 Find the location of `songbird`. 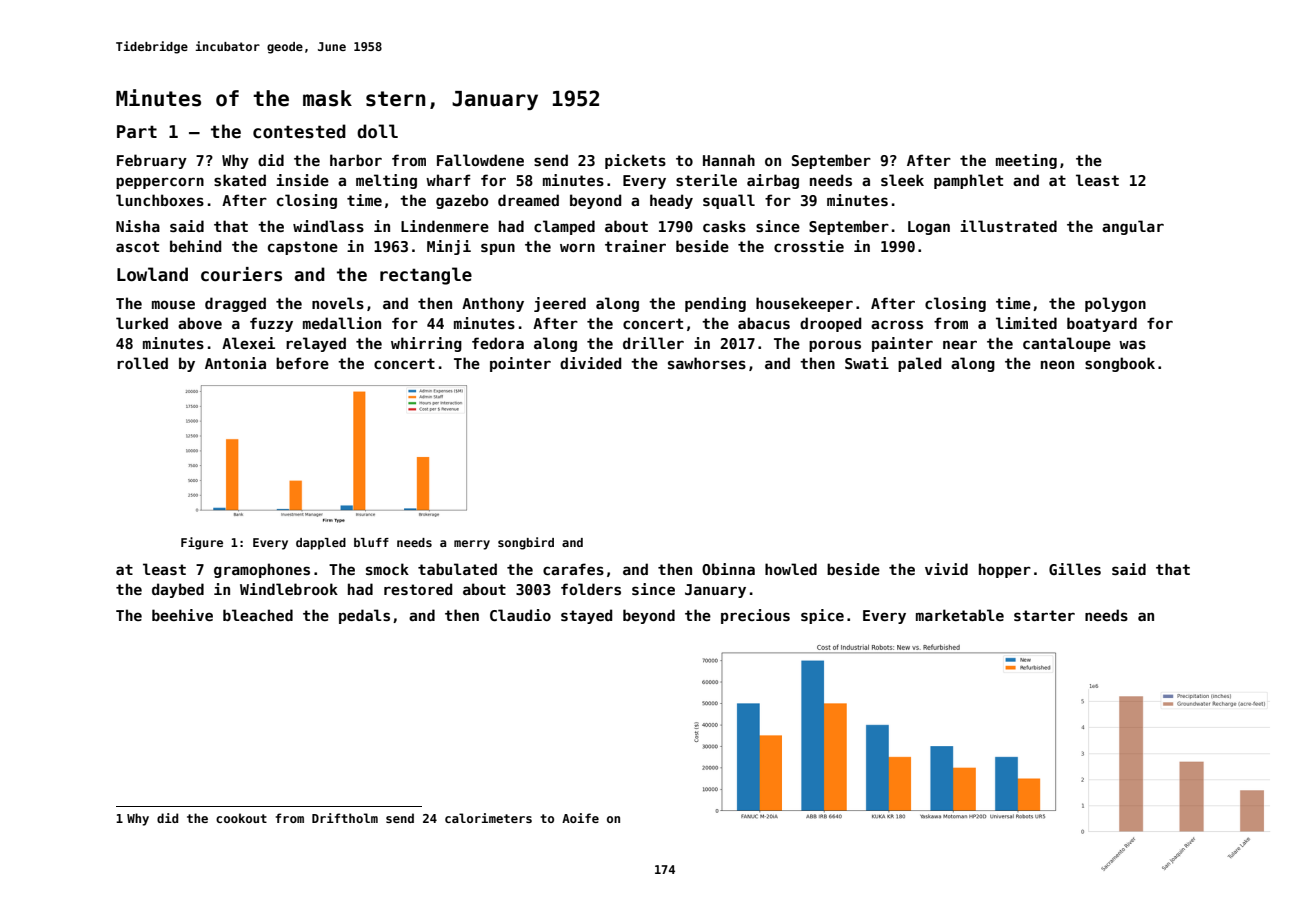

songbird is located at coordinates (526, 543).
